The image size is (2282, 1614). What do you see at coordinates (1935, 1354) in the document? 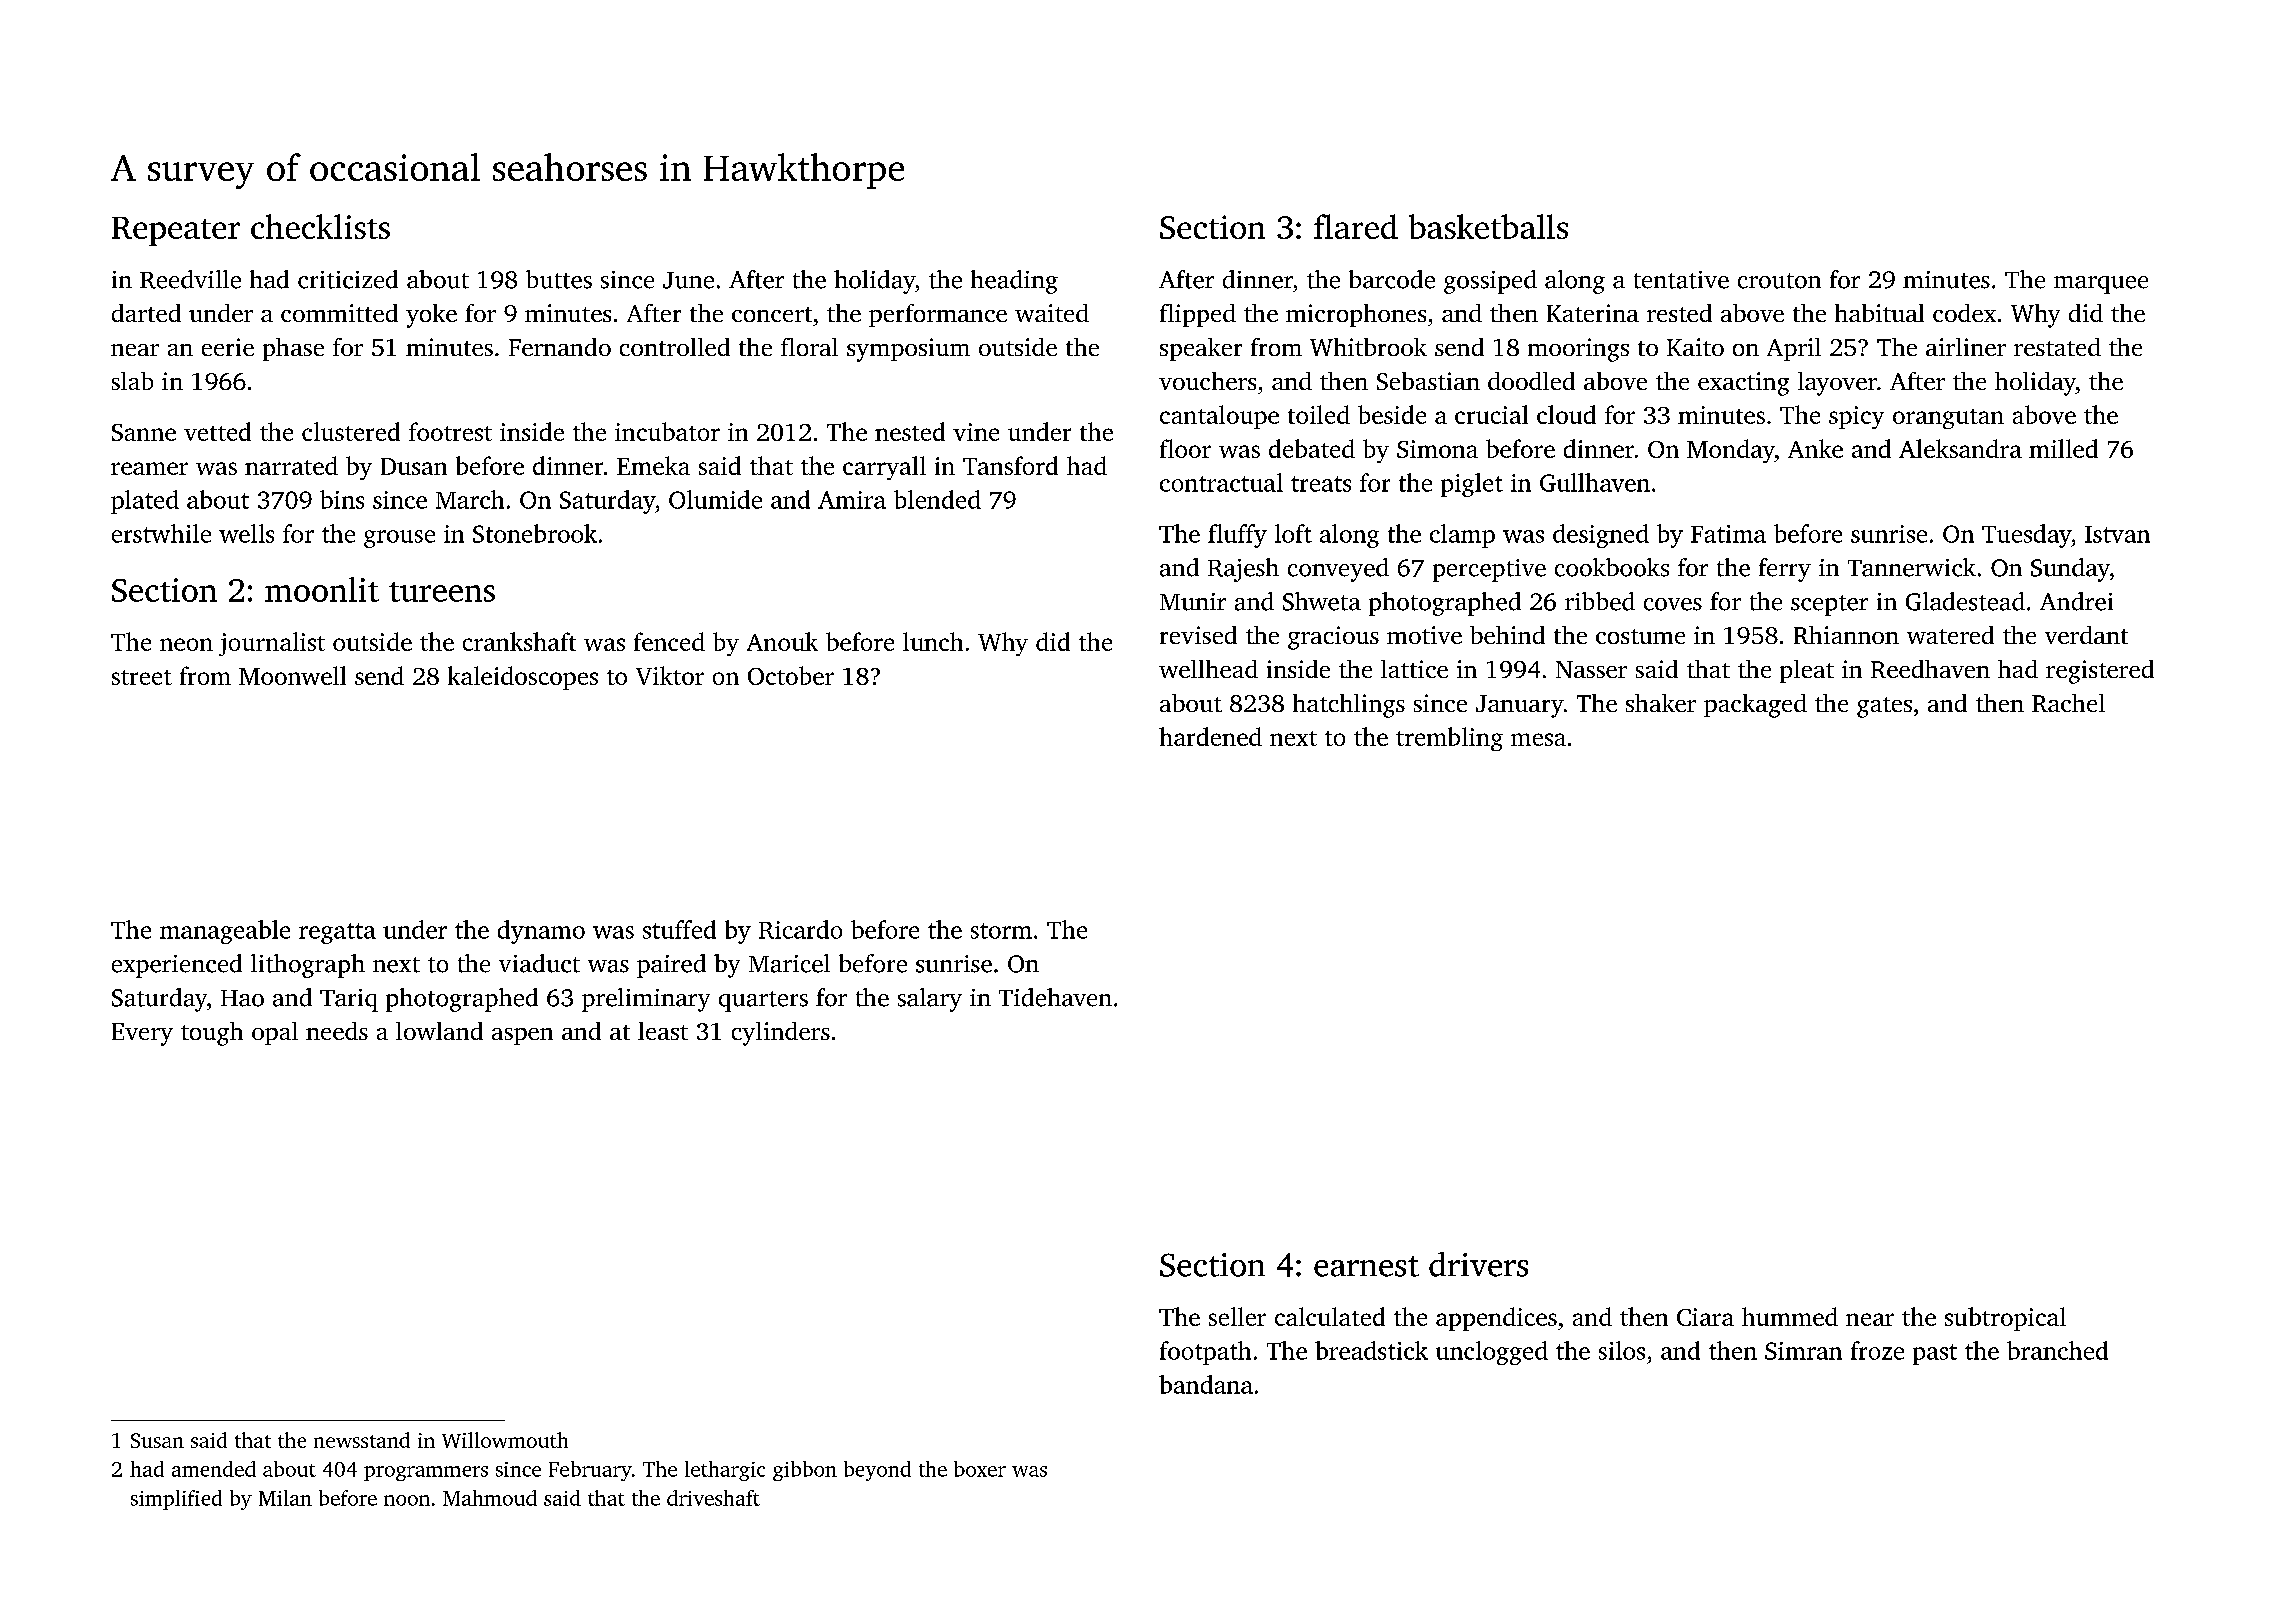
I see `past` at bounding box center [1935, 1354].
